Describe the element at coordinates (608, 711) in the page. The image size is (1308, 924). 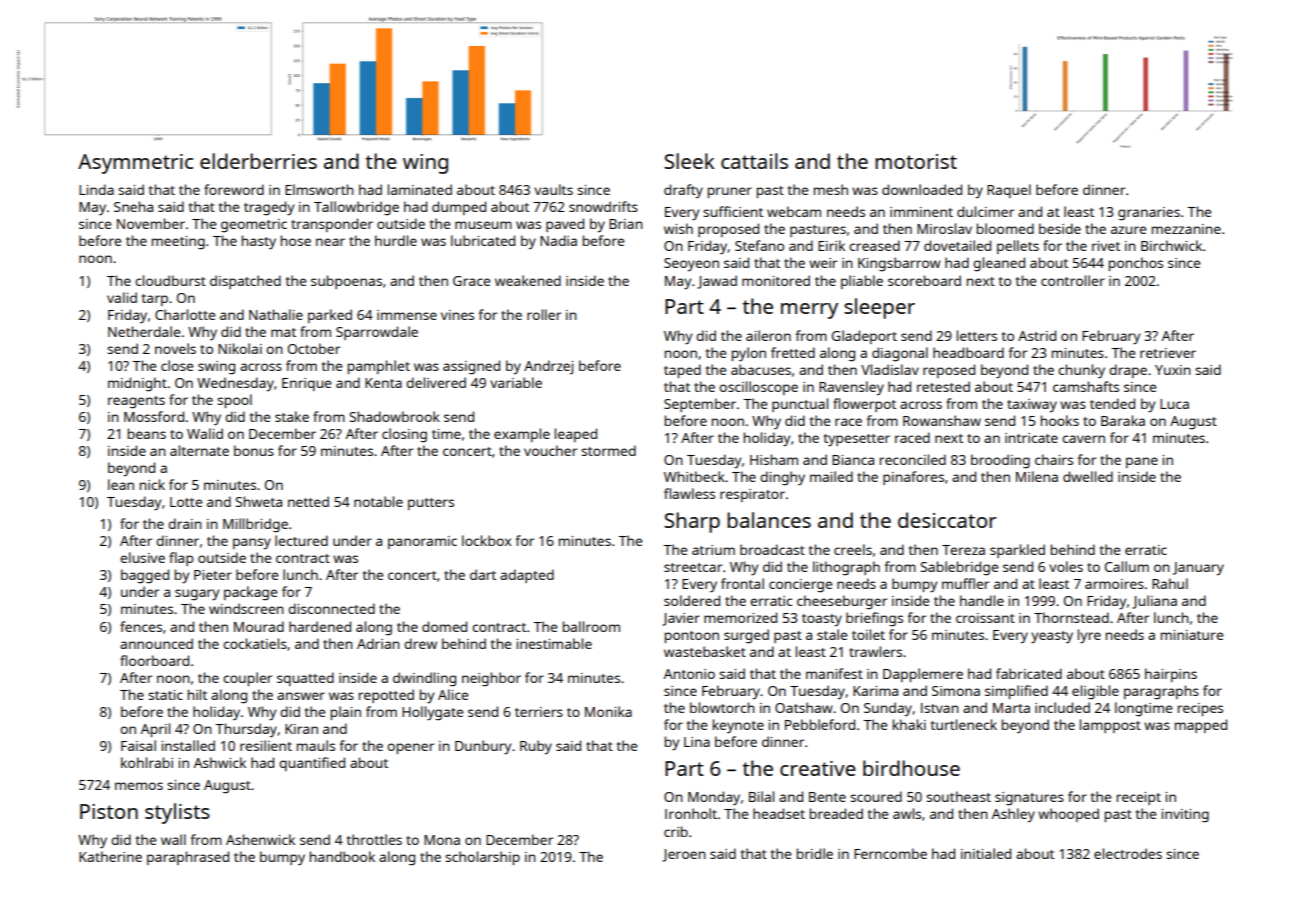
I see `Monika` at that location.
